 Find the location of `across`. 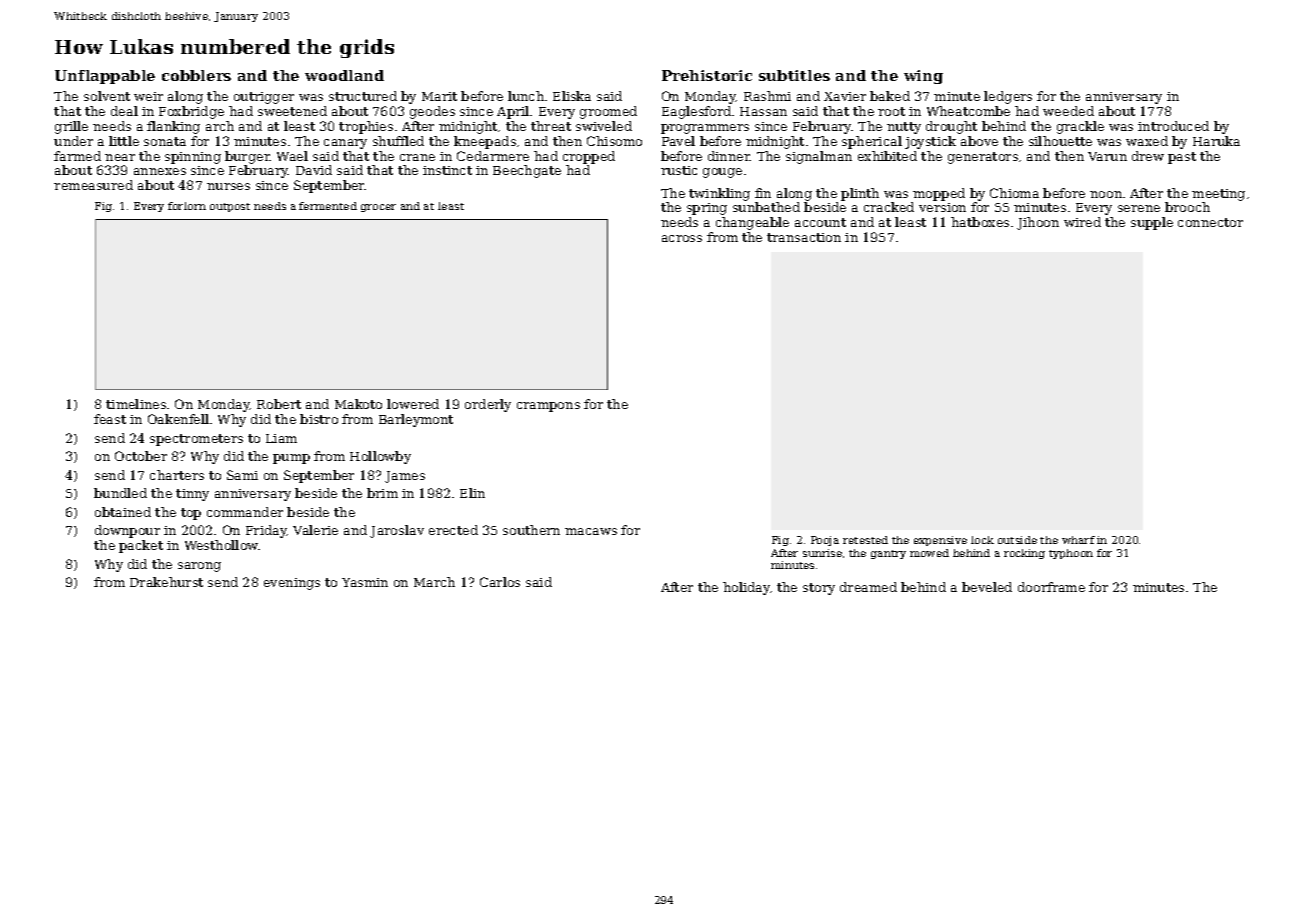

across is located at coordinates (682, 238).
